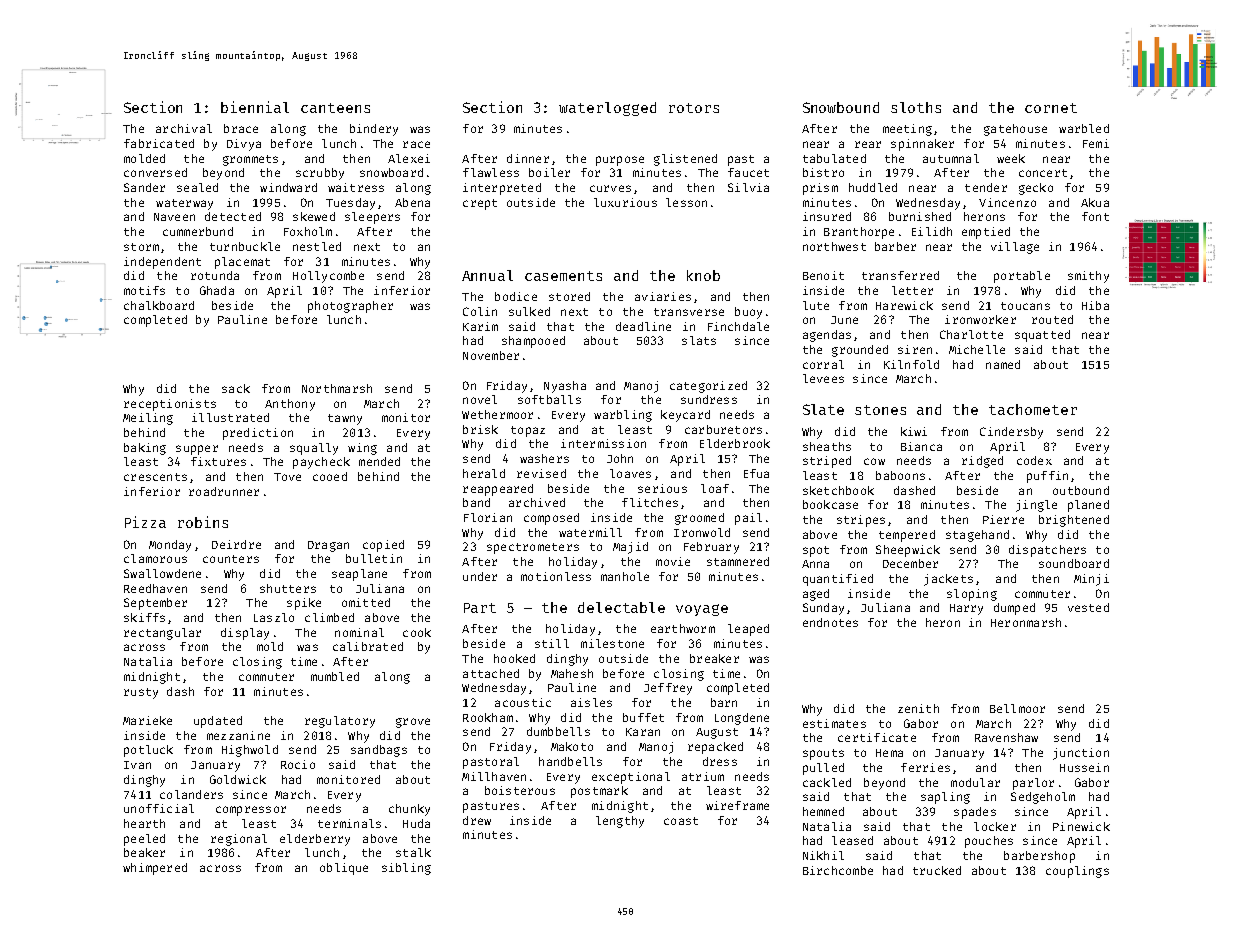 The image size is (1233, 952). Describe the element at coordinates (155, 869) in the image. I see `whimpered` at that location.
